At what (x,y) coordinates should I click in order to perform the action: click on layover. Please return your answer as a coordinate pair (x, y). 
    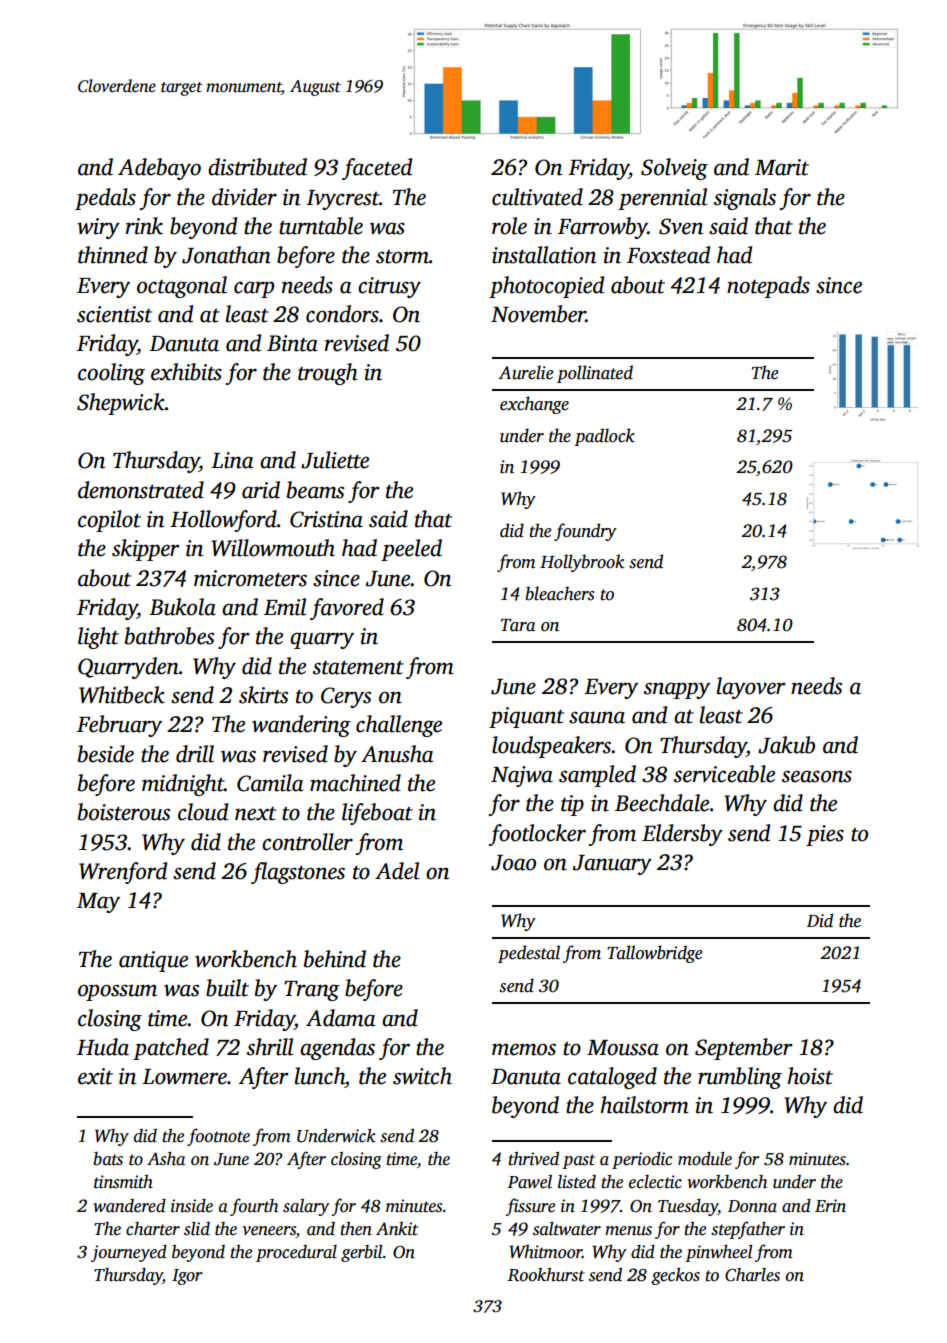
    Looking at the image, I should click on (751, 688).
